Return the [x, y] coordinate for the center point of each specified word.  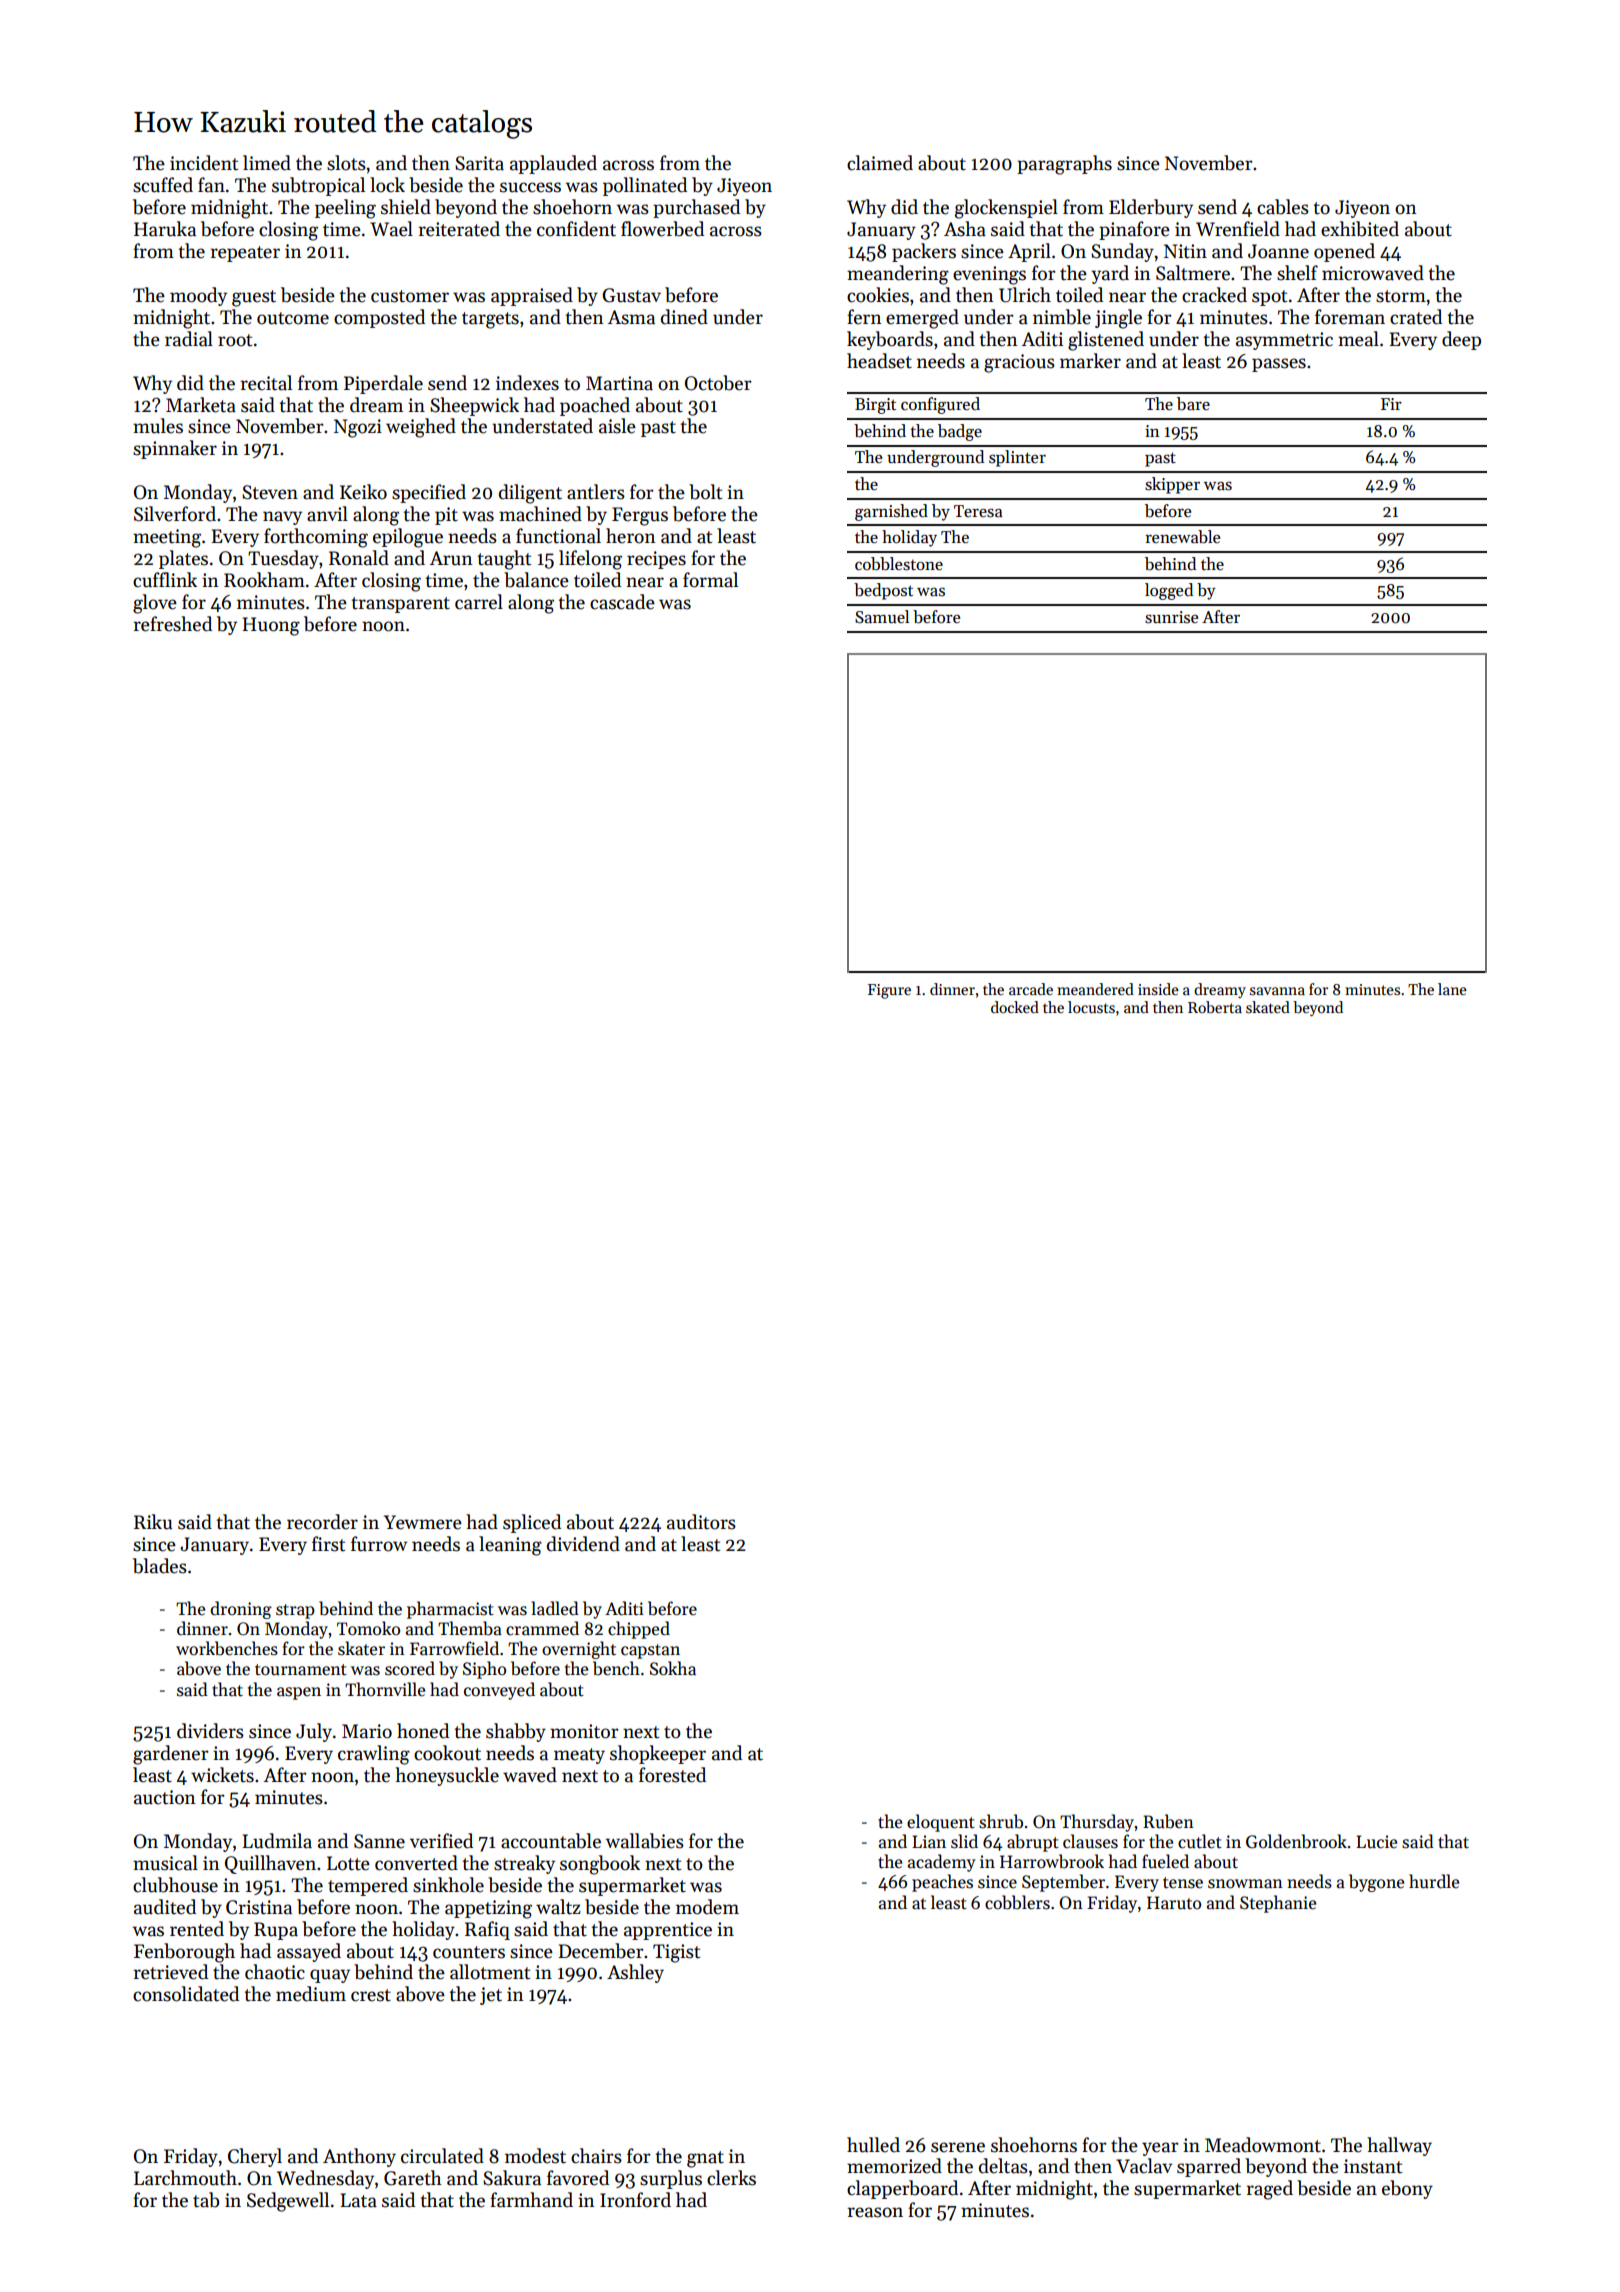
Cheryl [255, 2157]
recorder [322, 1522]
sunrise [1171, 617]
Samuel [882, 617]
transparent [400, 605]
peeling [345, 209]
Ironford [635, 2200]
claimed [880, 163]
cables [1283, 207]
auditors [701, 1522]
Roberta [1215, 1007]
